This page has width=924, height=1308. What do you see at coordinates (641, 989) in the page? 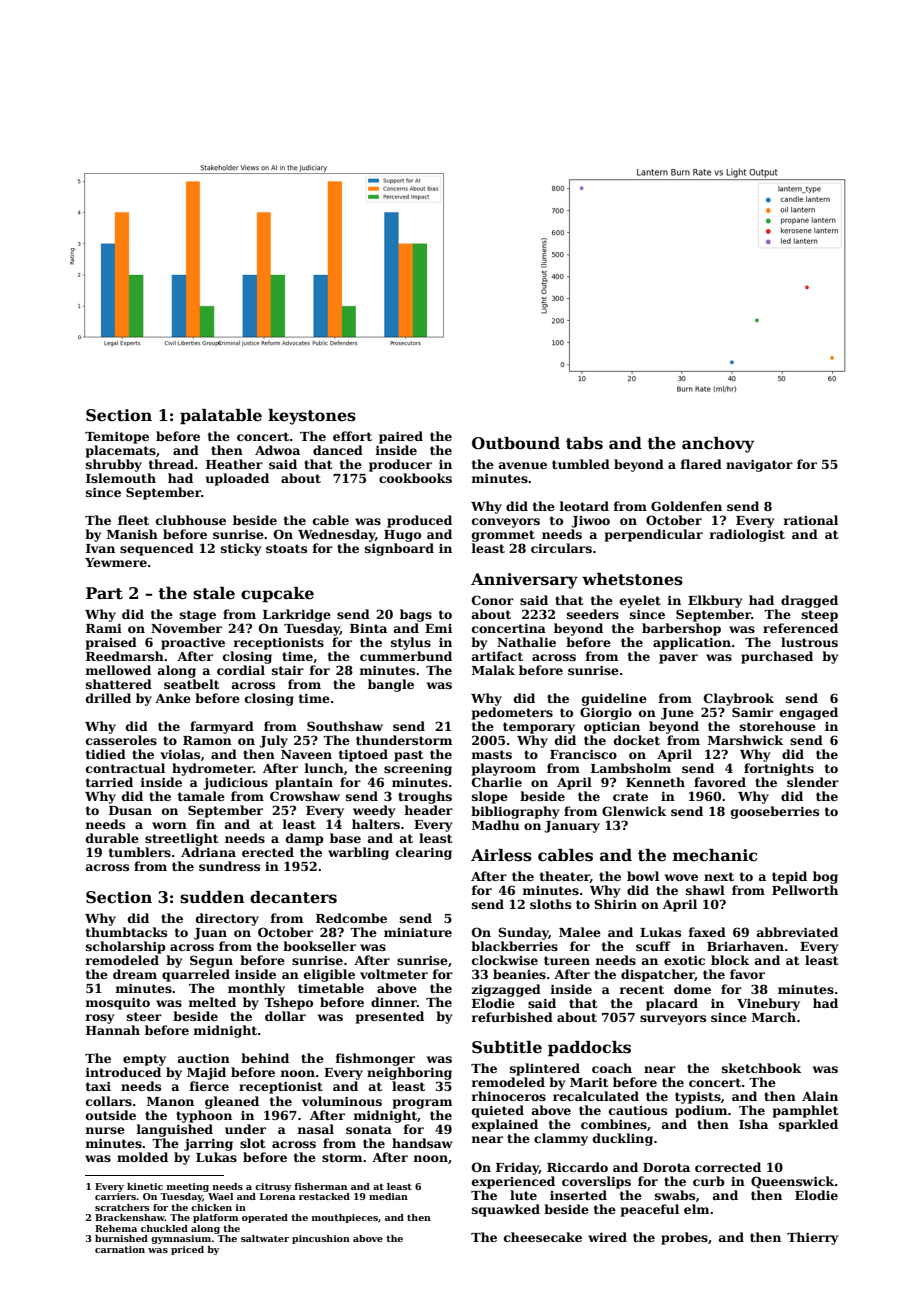
I see `recent` at bounding box center [641, 989].
